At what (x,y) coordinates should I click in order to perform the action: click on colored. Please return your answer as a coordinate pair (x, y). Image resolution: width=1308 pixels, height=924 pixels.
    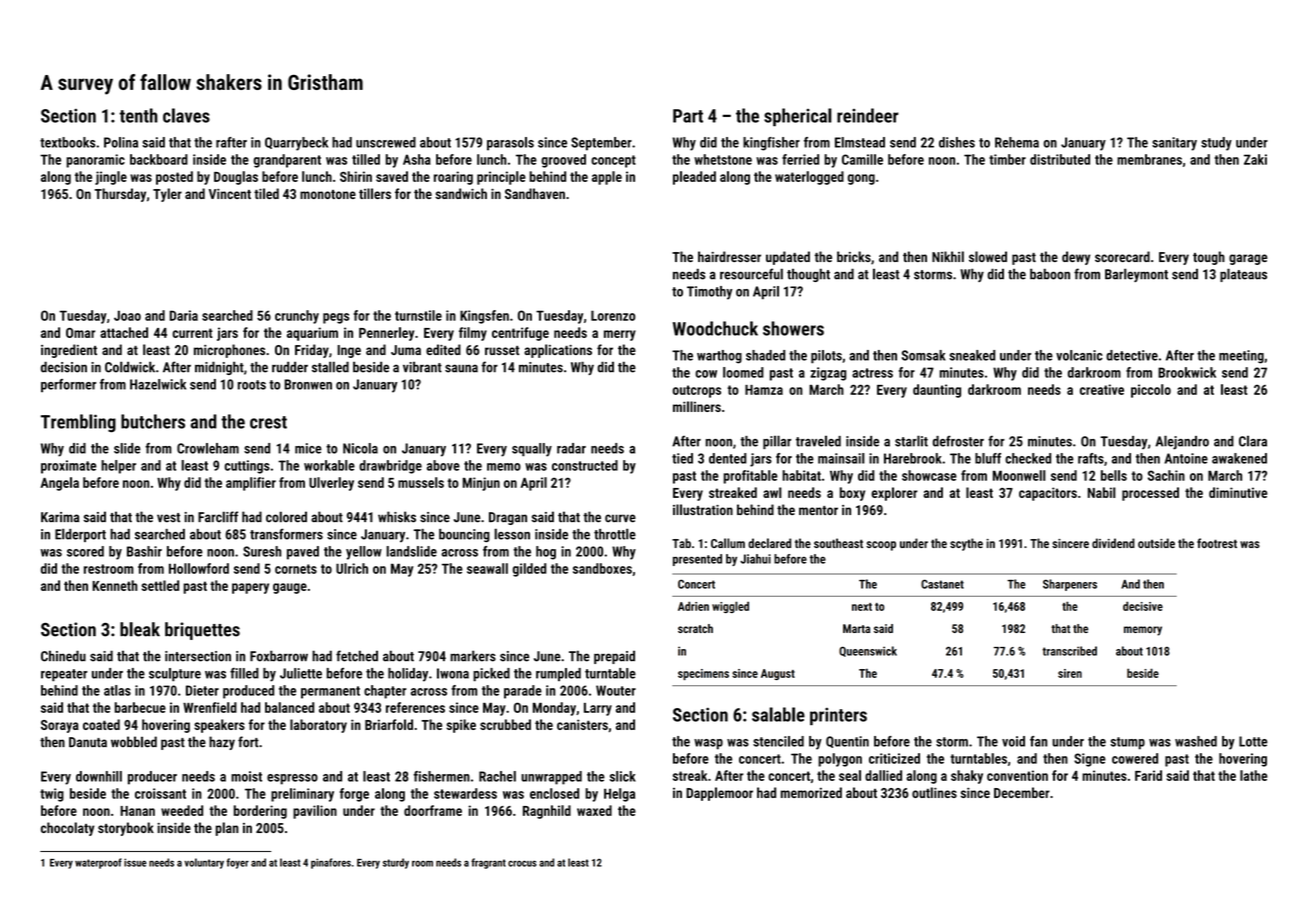
    Looking at the image, I should click on (286, 517).
